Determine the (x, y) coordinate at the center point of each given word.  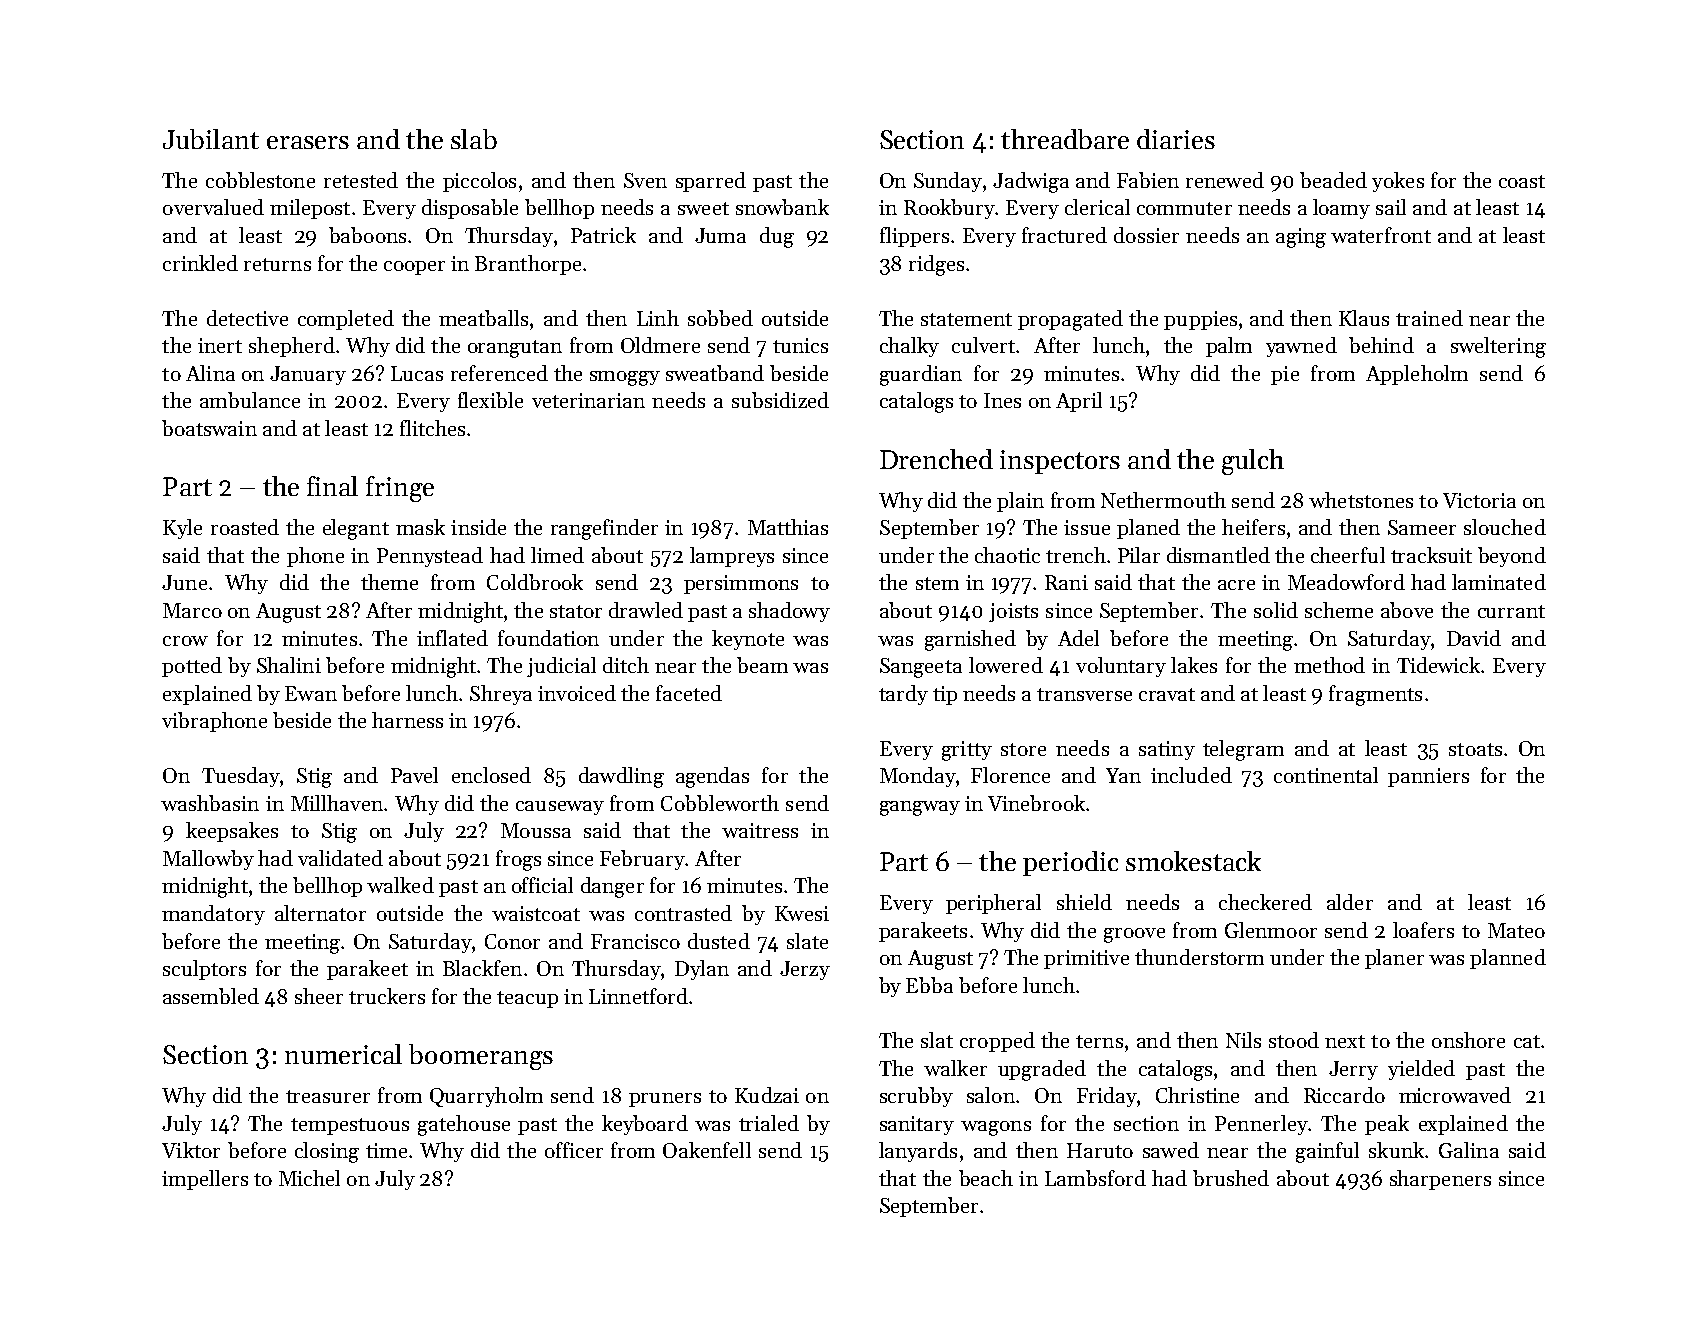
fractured (1064, 235)
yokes (1398, 182)
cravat (1167, 694)
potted (192, 667)
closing (327, 1152)
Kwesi (802, 913)
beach (986, 1178)
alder (1350, 902)
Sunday (948, 182)
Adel (1078, 638)
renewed (1225, 180)
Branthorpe (528, 265)
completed (346, 320)
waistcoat (536, 913)
